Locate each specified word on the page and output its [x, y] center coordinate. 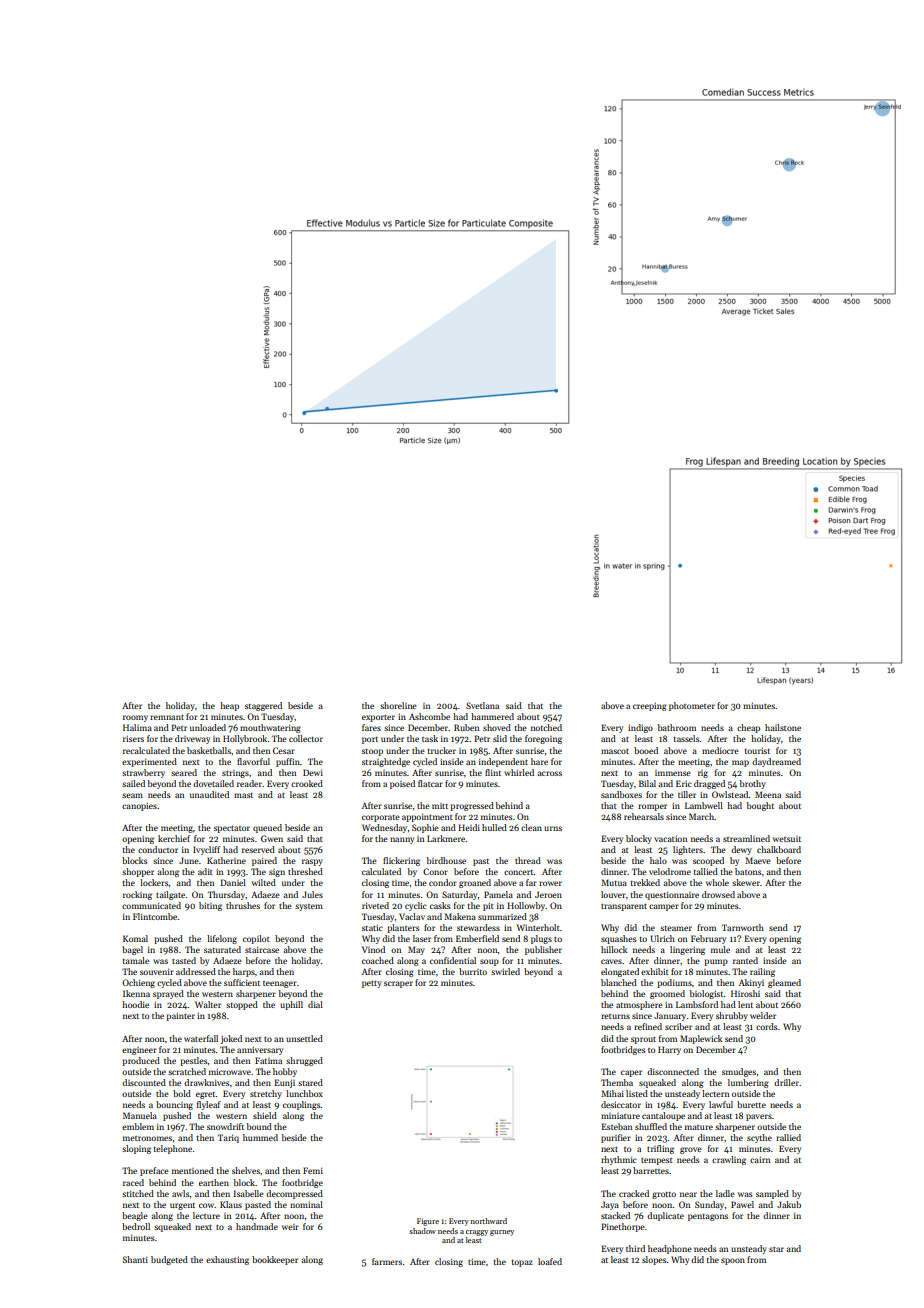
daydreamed [776, 762]
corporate [381, 818]
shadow [422, 1231]
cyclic [416, 906]
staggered [263, 706]
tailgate [170, 895]
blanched [619, 982]
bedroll [136, 1226]
